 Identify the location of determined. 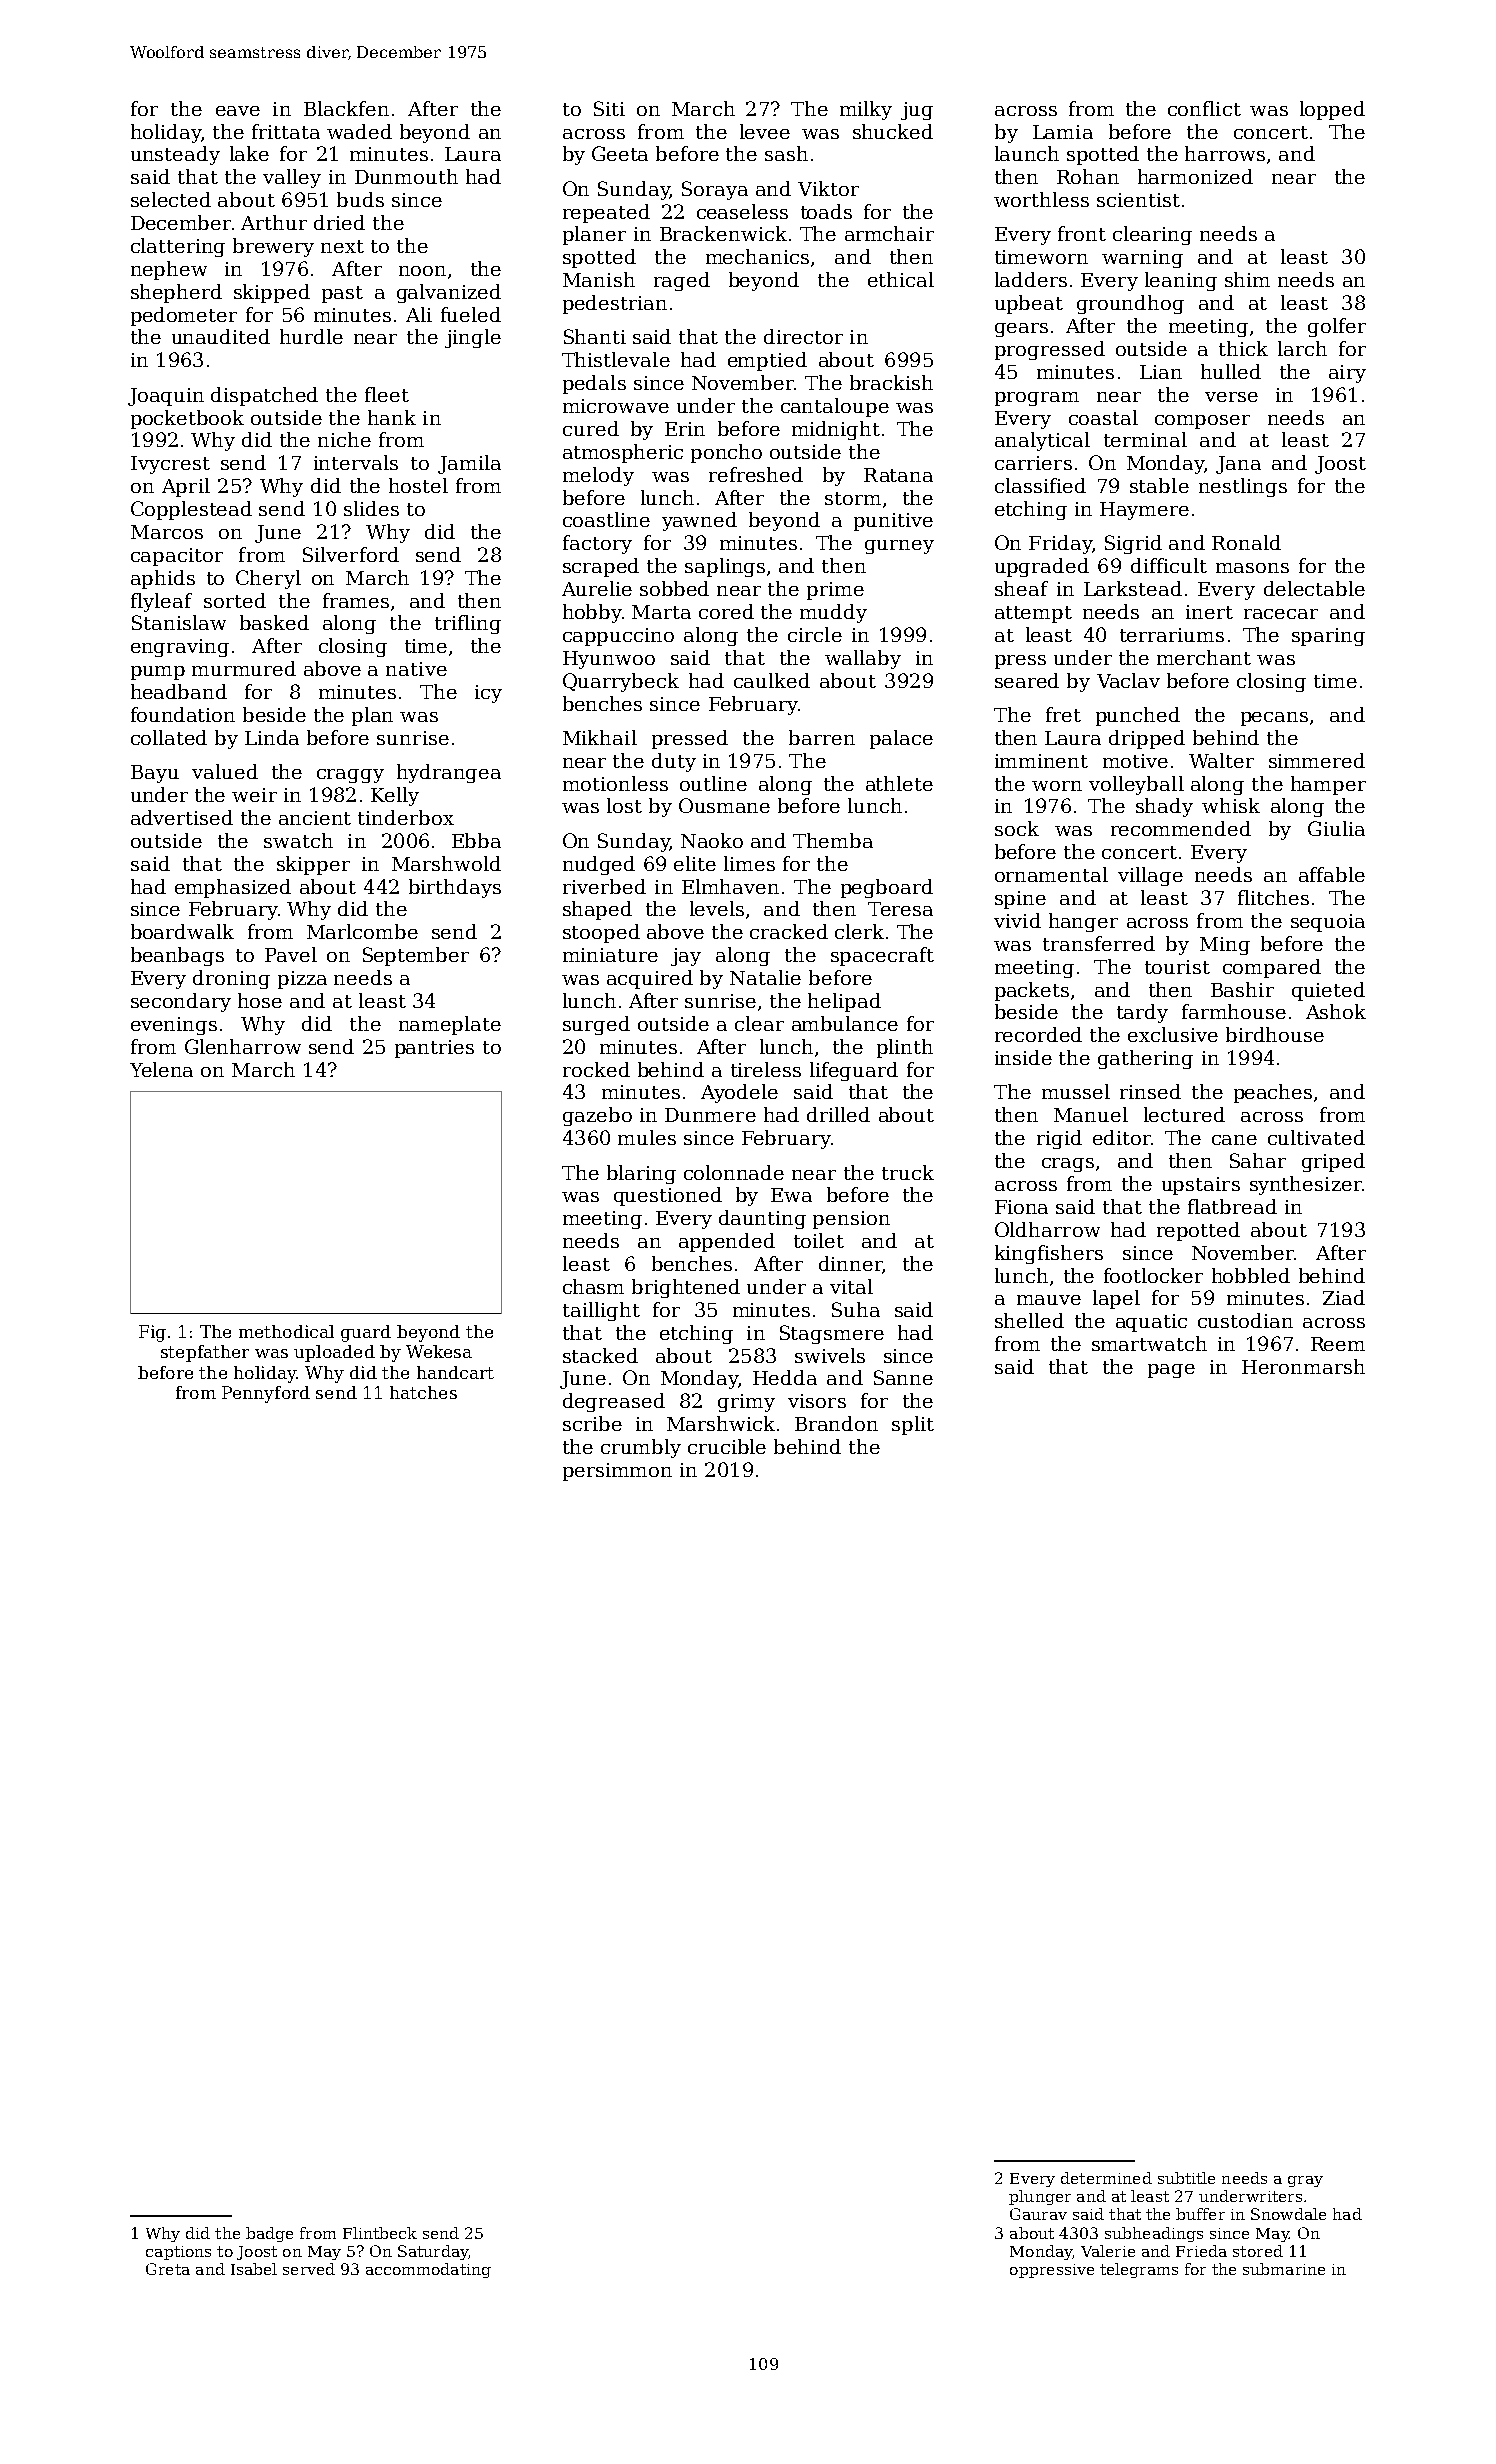
(1106, 2178).
